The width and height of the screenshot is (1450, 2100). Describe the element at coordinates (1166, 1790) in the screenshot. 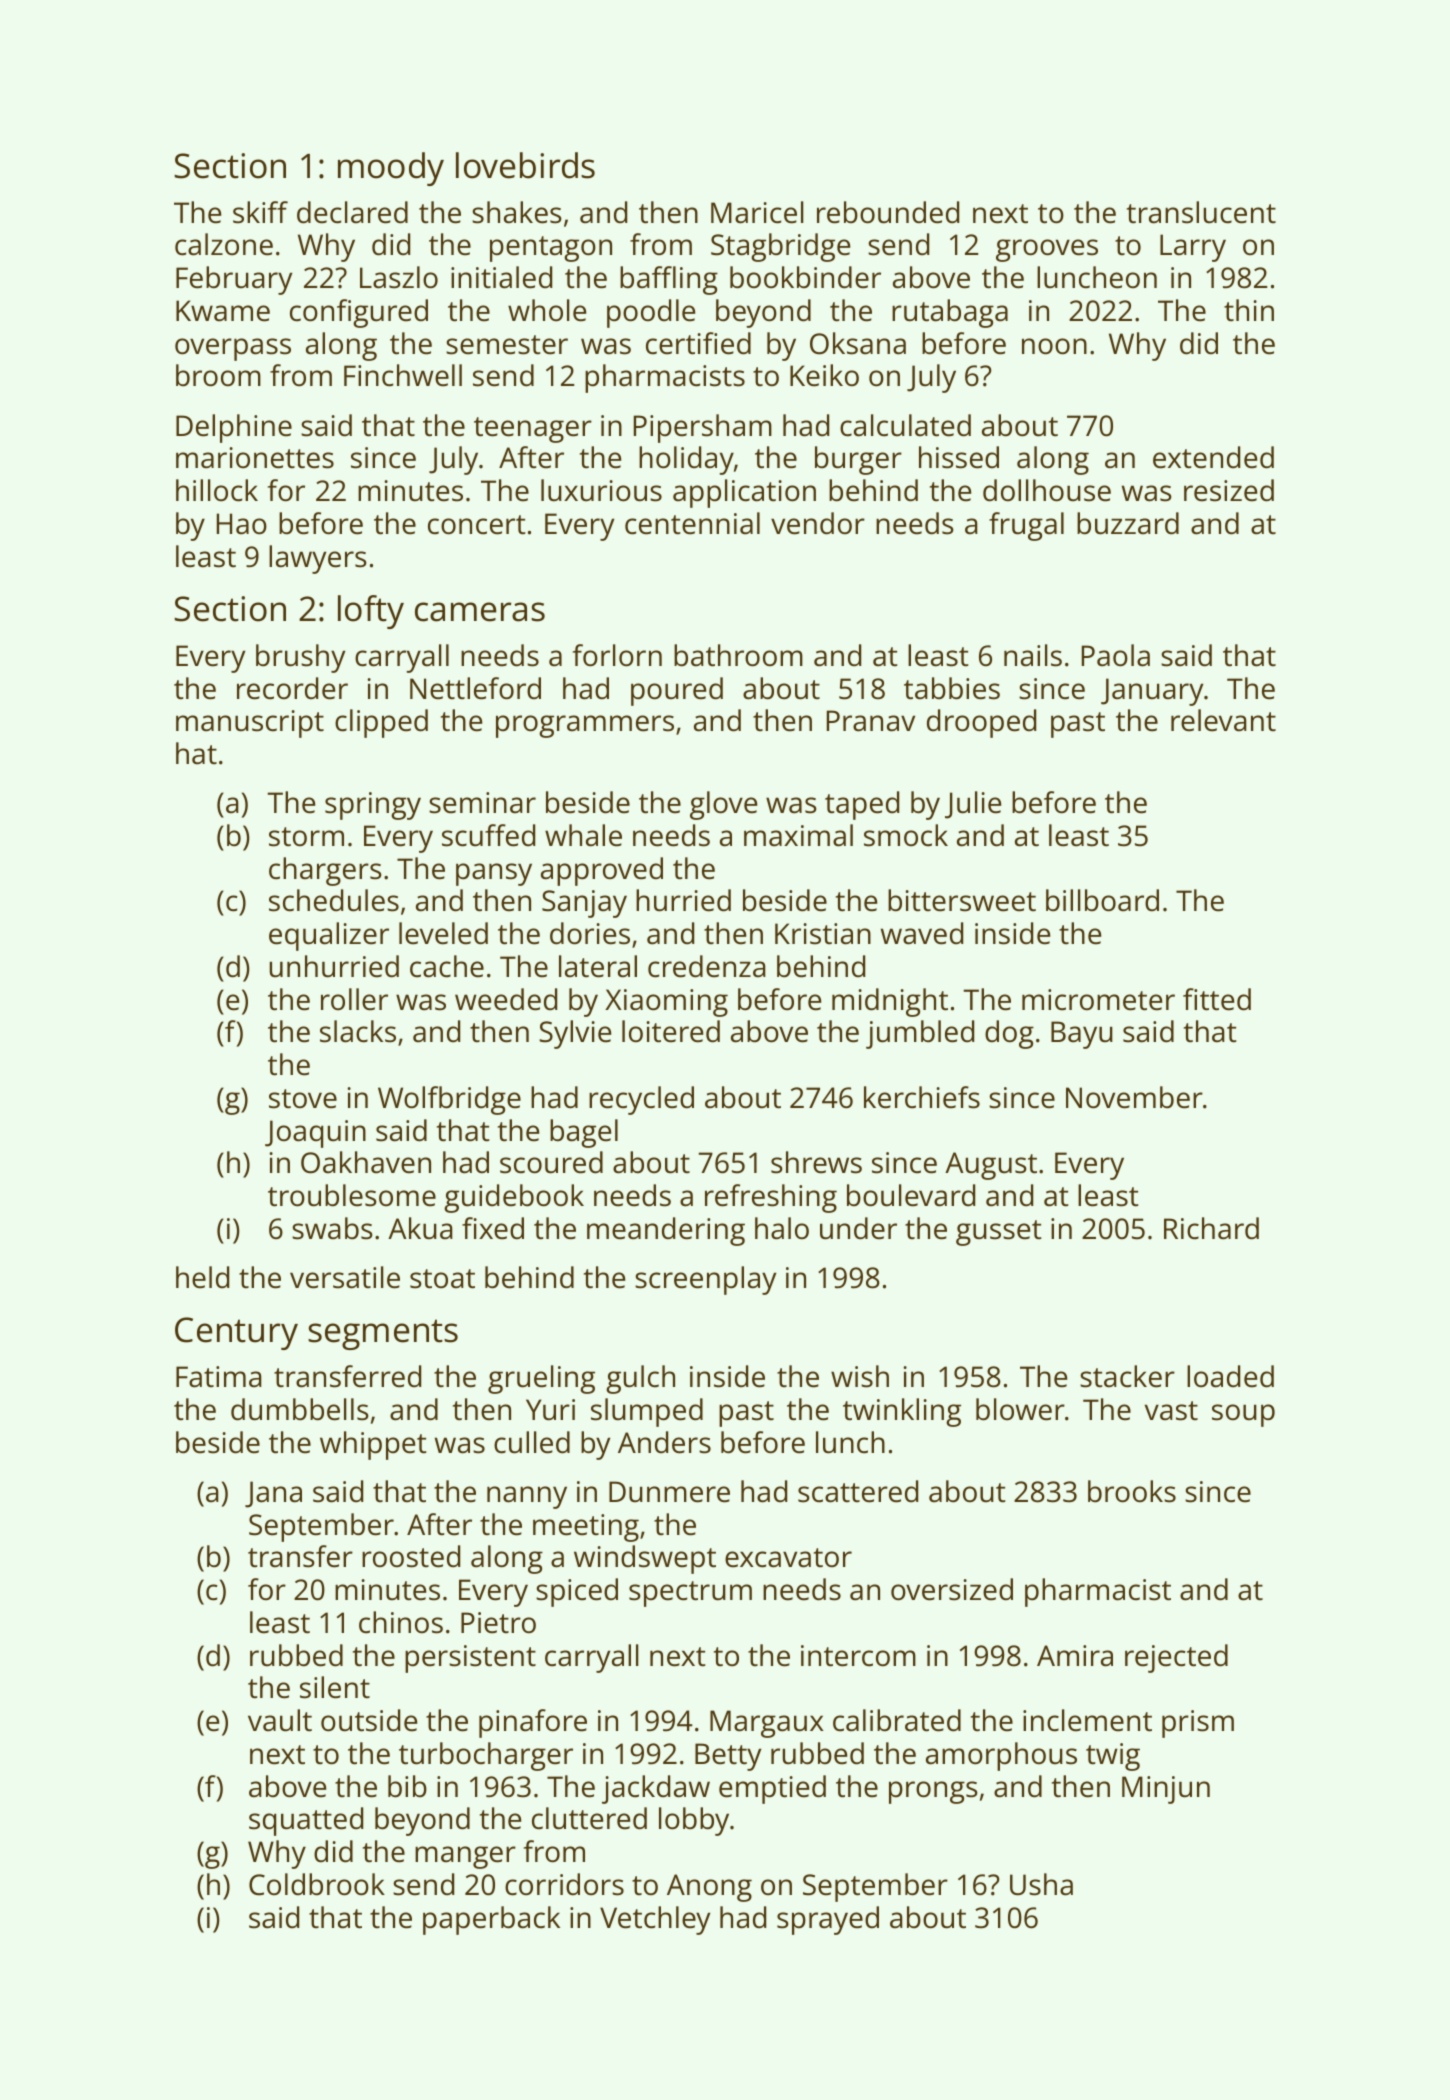

I see `Minjun` at that location.
